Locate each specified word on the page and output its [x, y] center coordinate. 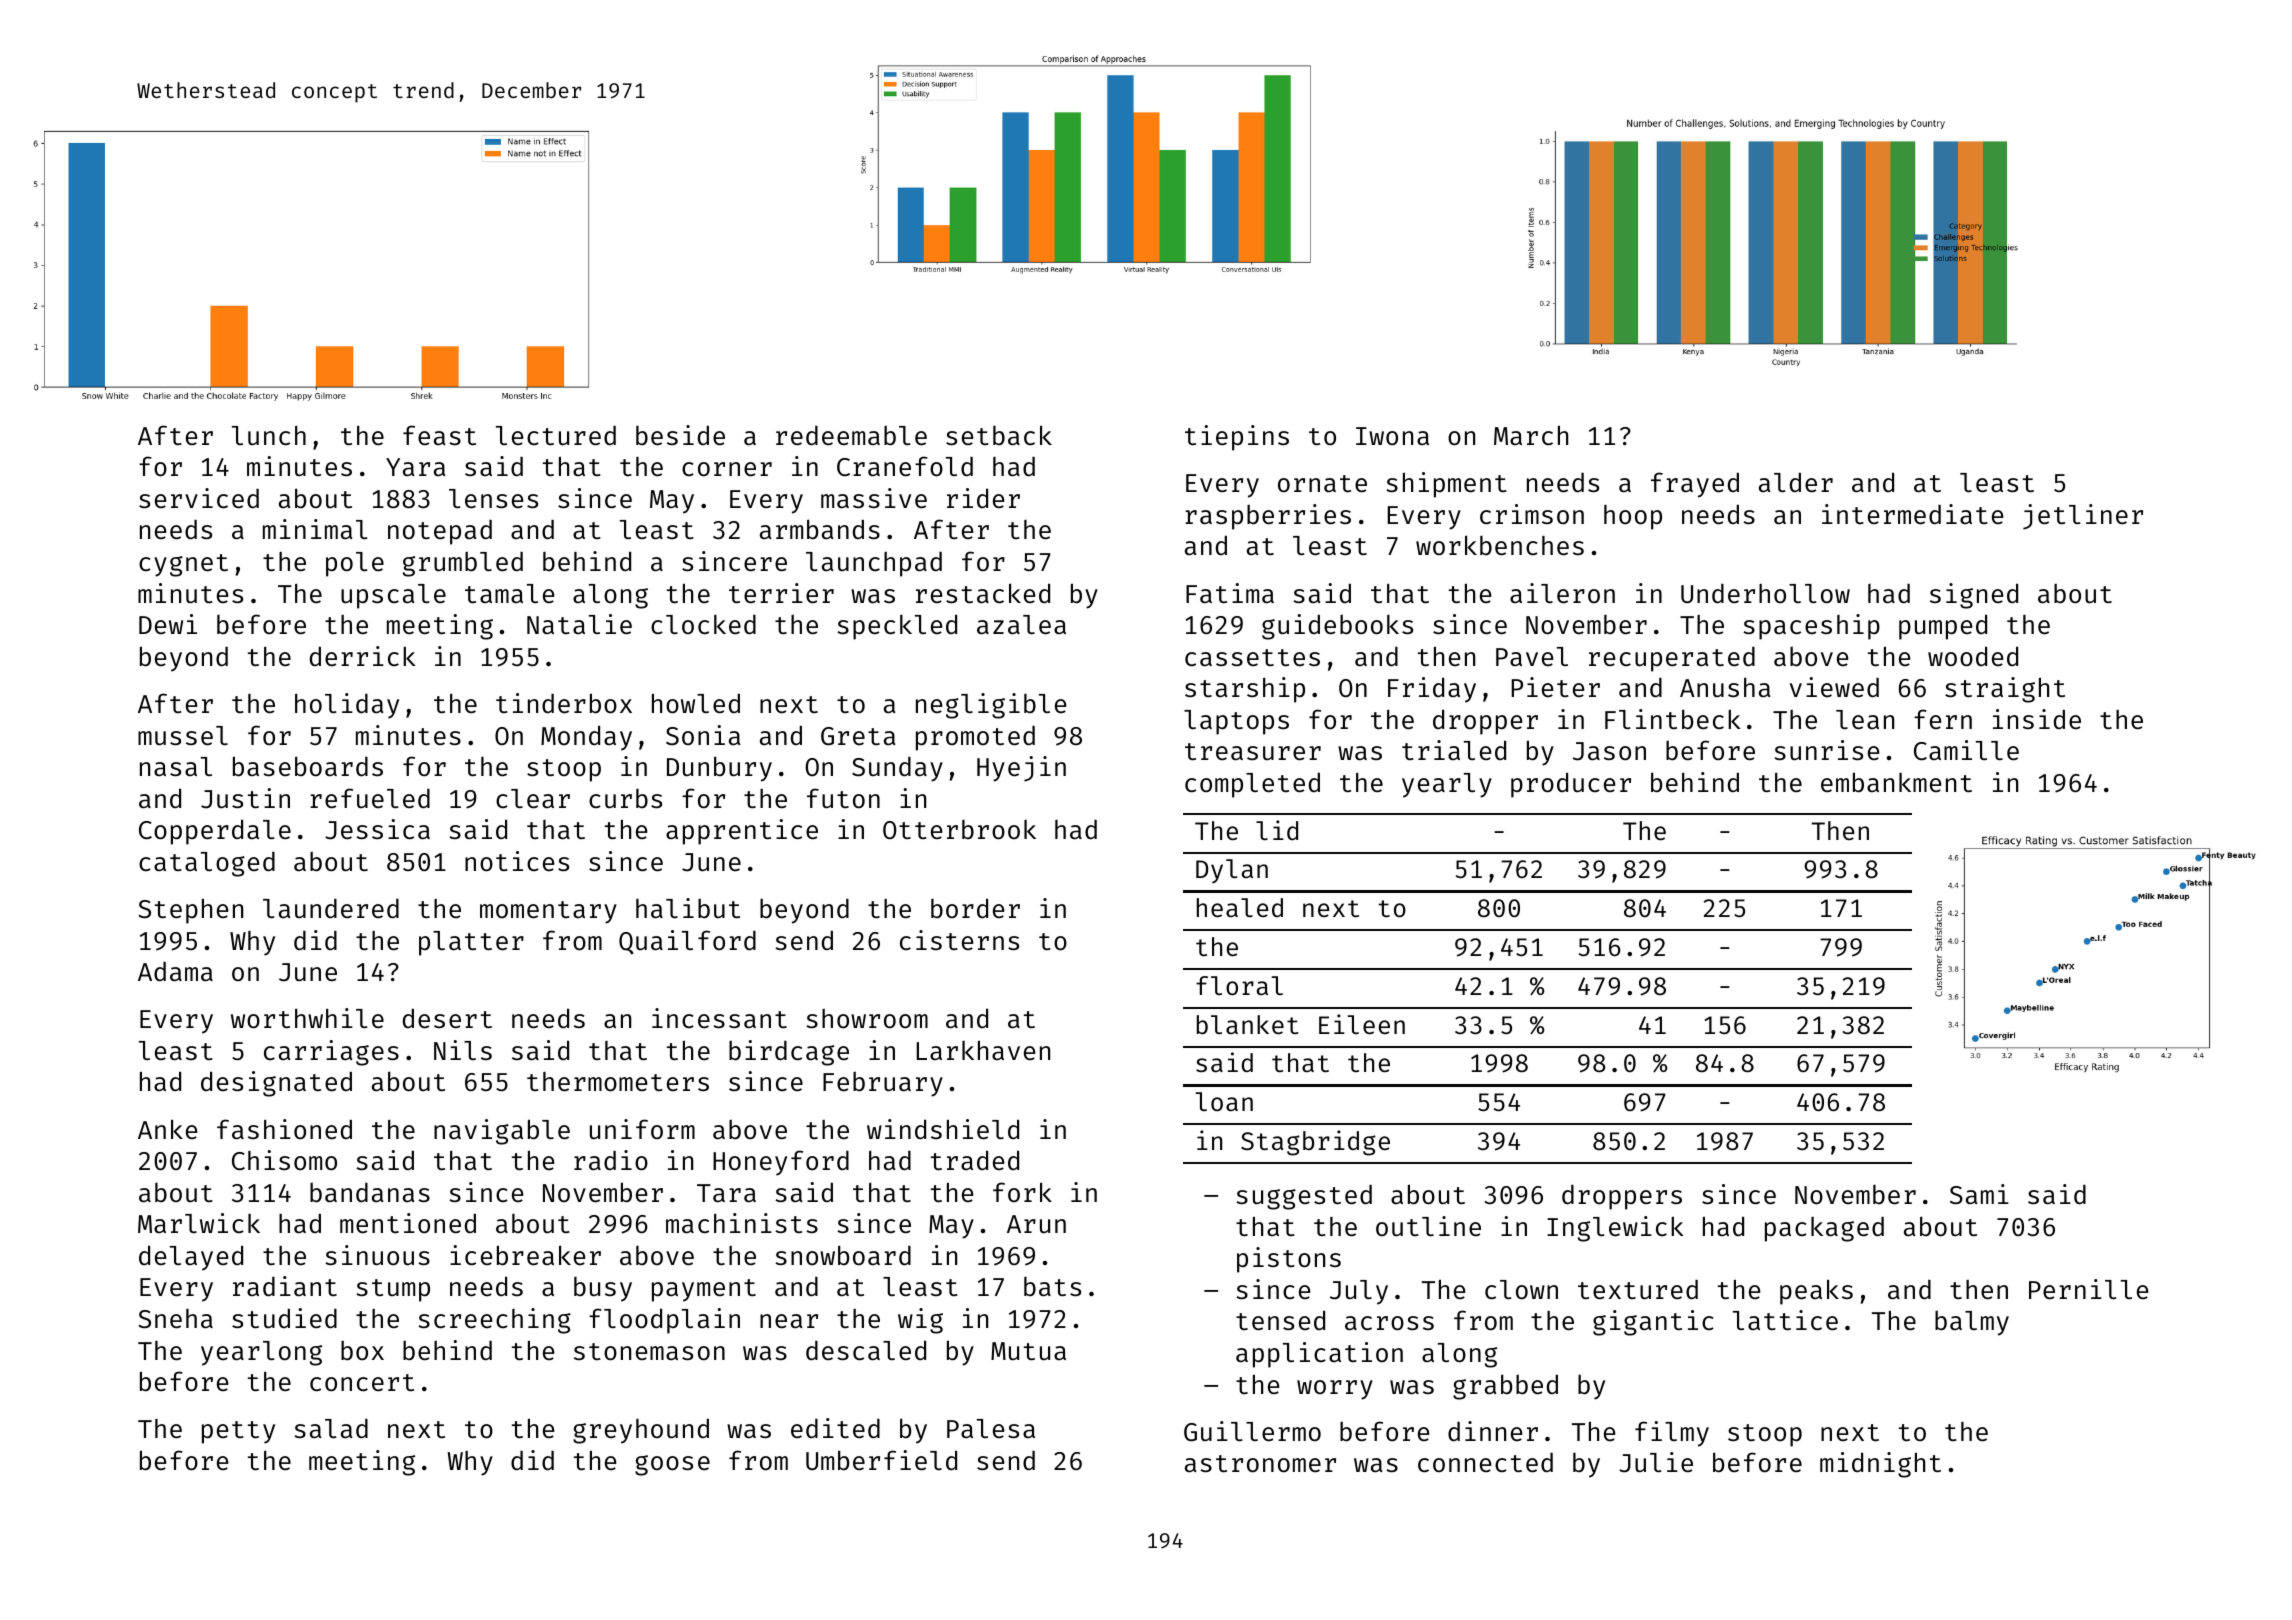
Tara [726, 1193]
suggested [1304, 1197]
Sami [1979, 1194]
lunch [269, 436]
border [975, 908]
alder [1796, 482]
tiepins [1237, 438]
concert [362, 1383]
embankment [1896, 782]
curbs [625, 799]
